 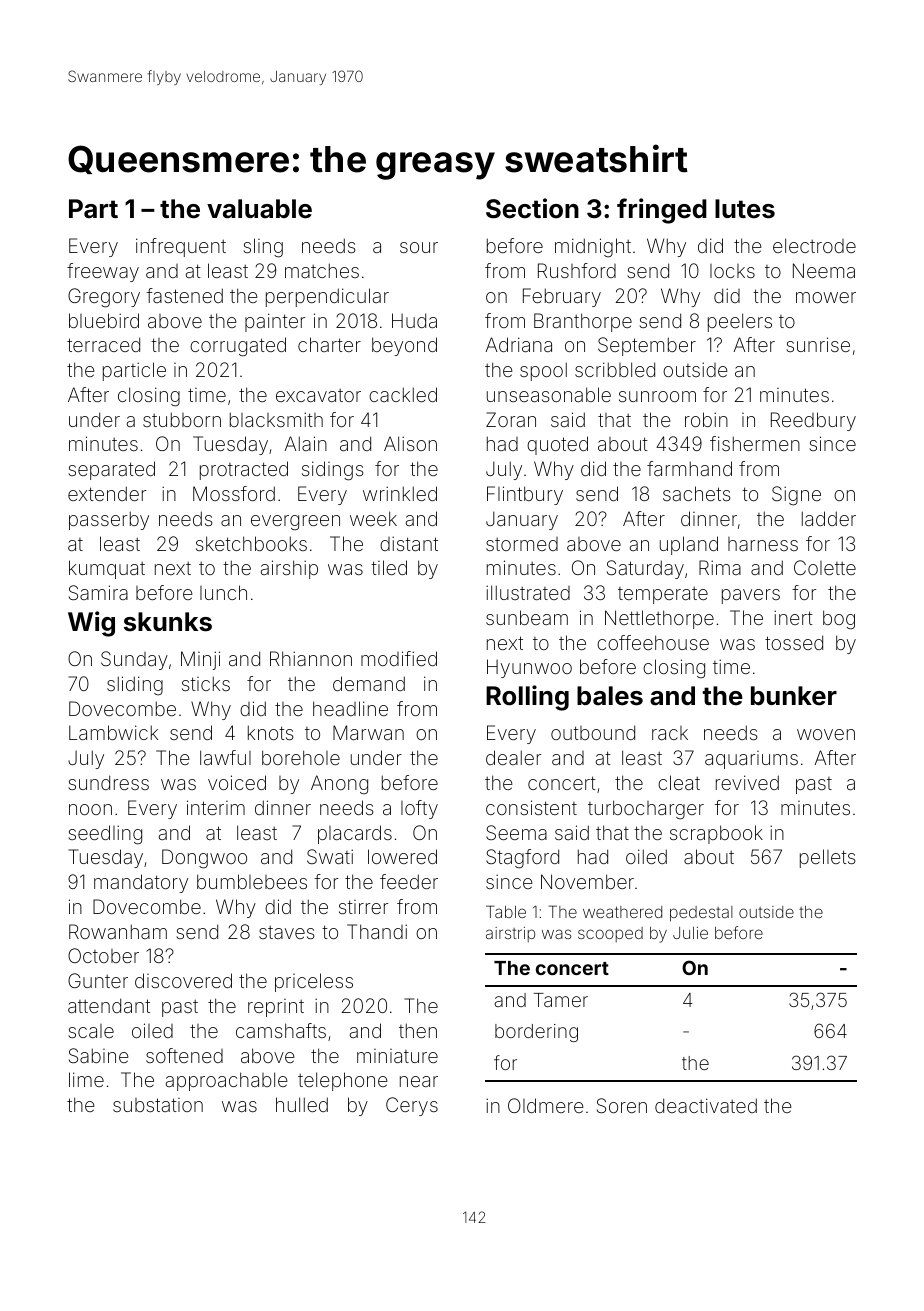 What do you see at coordinates (536, 1033) in the screenshot?
I see `bordering` at bounding box center [536, 1033].
